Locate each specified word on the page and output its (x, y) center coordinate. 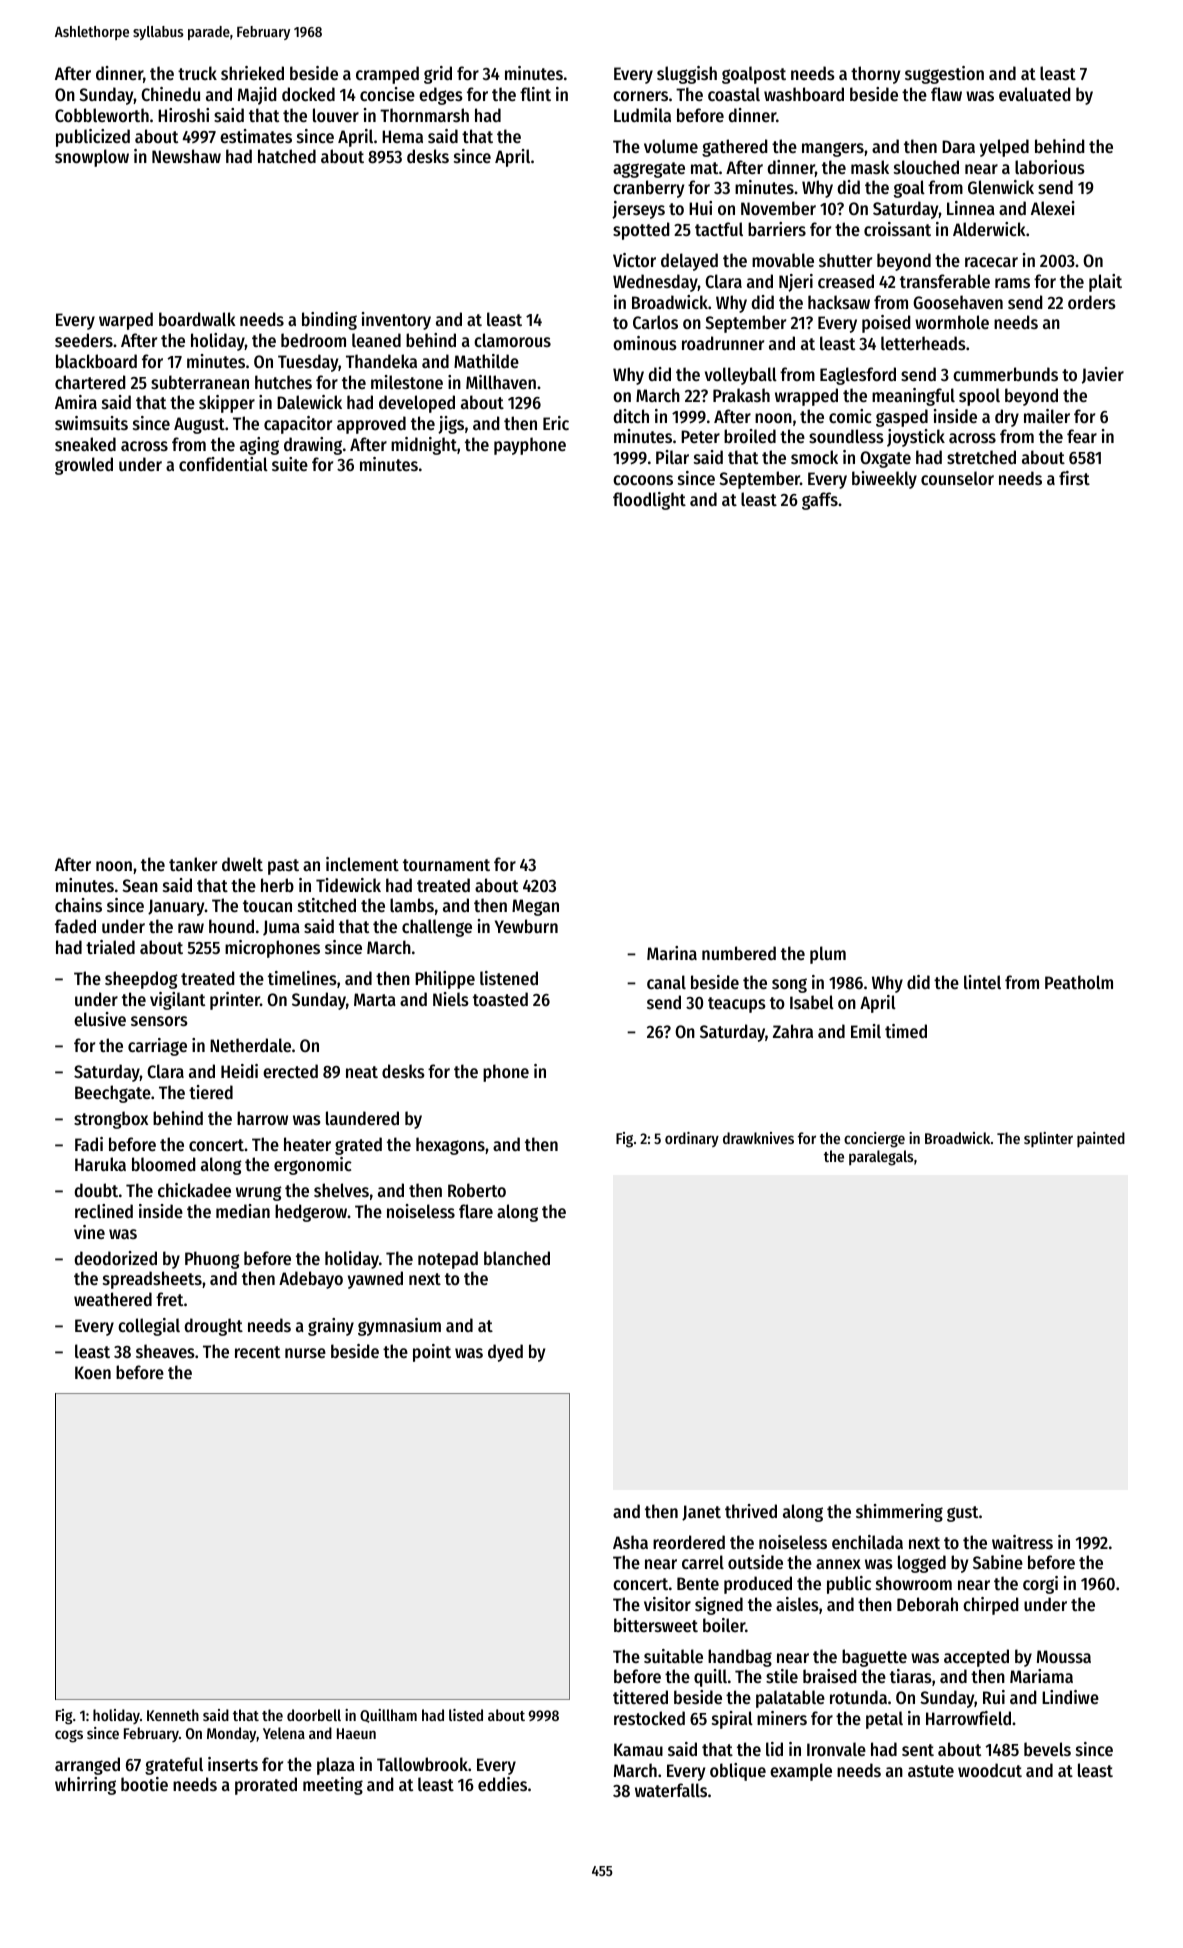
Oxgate (885, 459)
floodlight (649, 501)
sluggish (687, 75)
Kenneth (173, 1715)
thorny (875, 75)
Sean (140, 885)
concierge (874, 1140)
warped (126, 321)
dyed (505, 1353)
